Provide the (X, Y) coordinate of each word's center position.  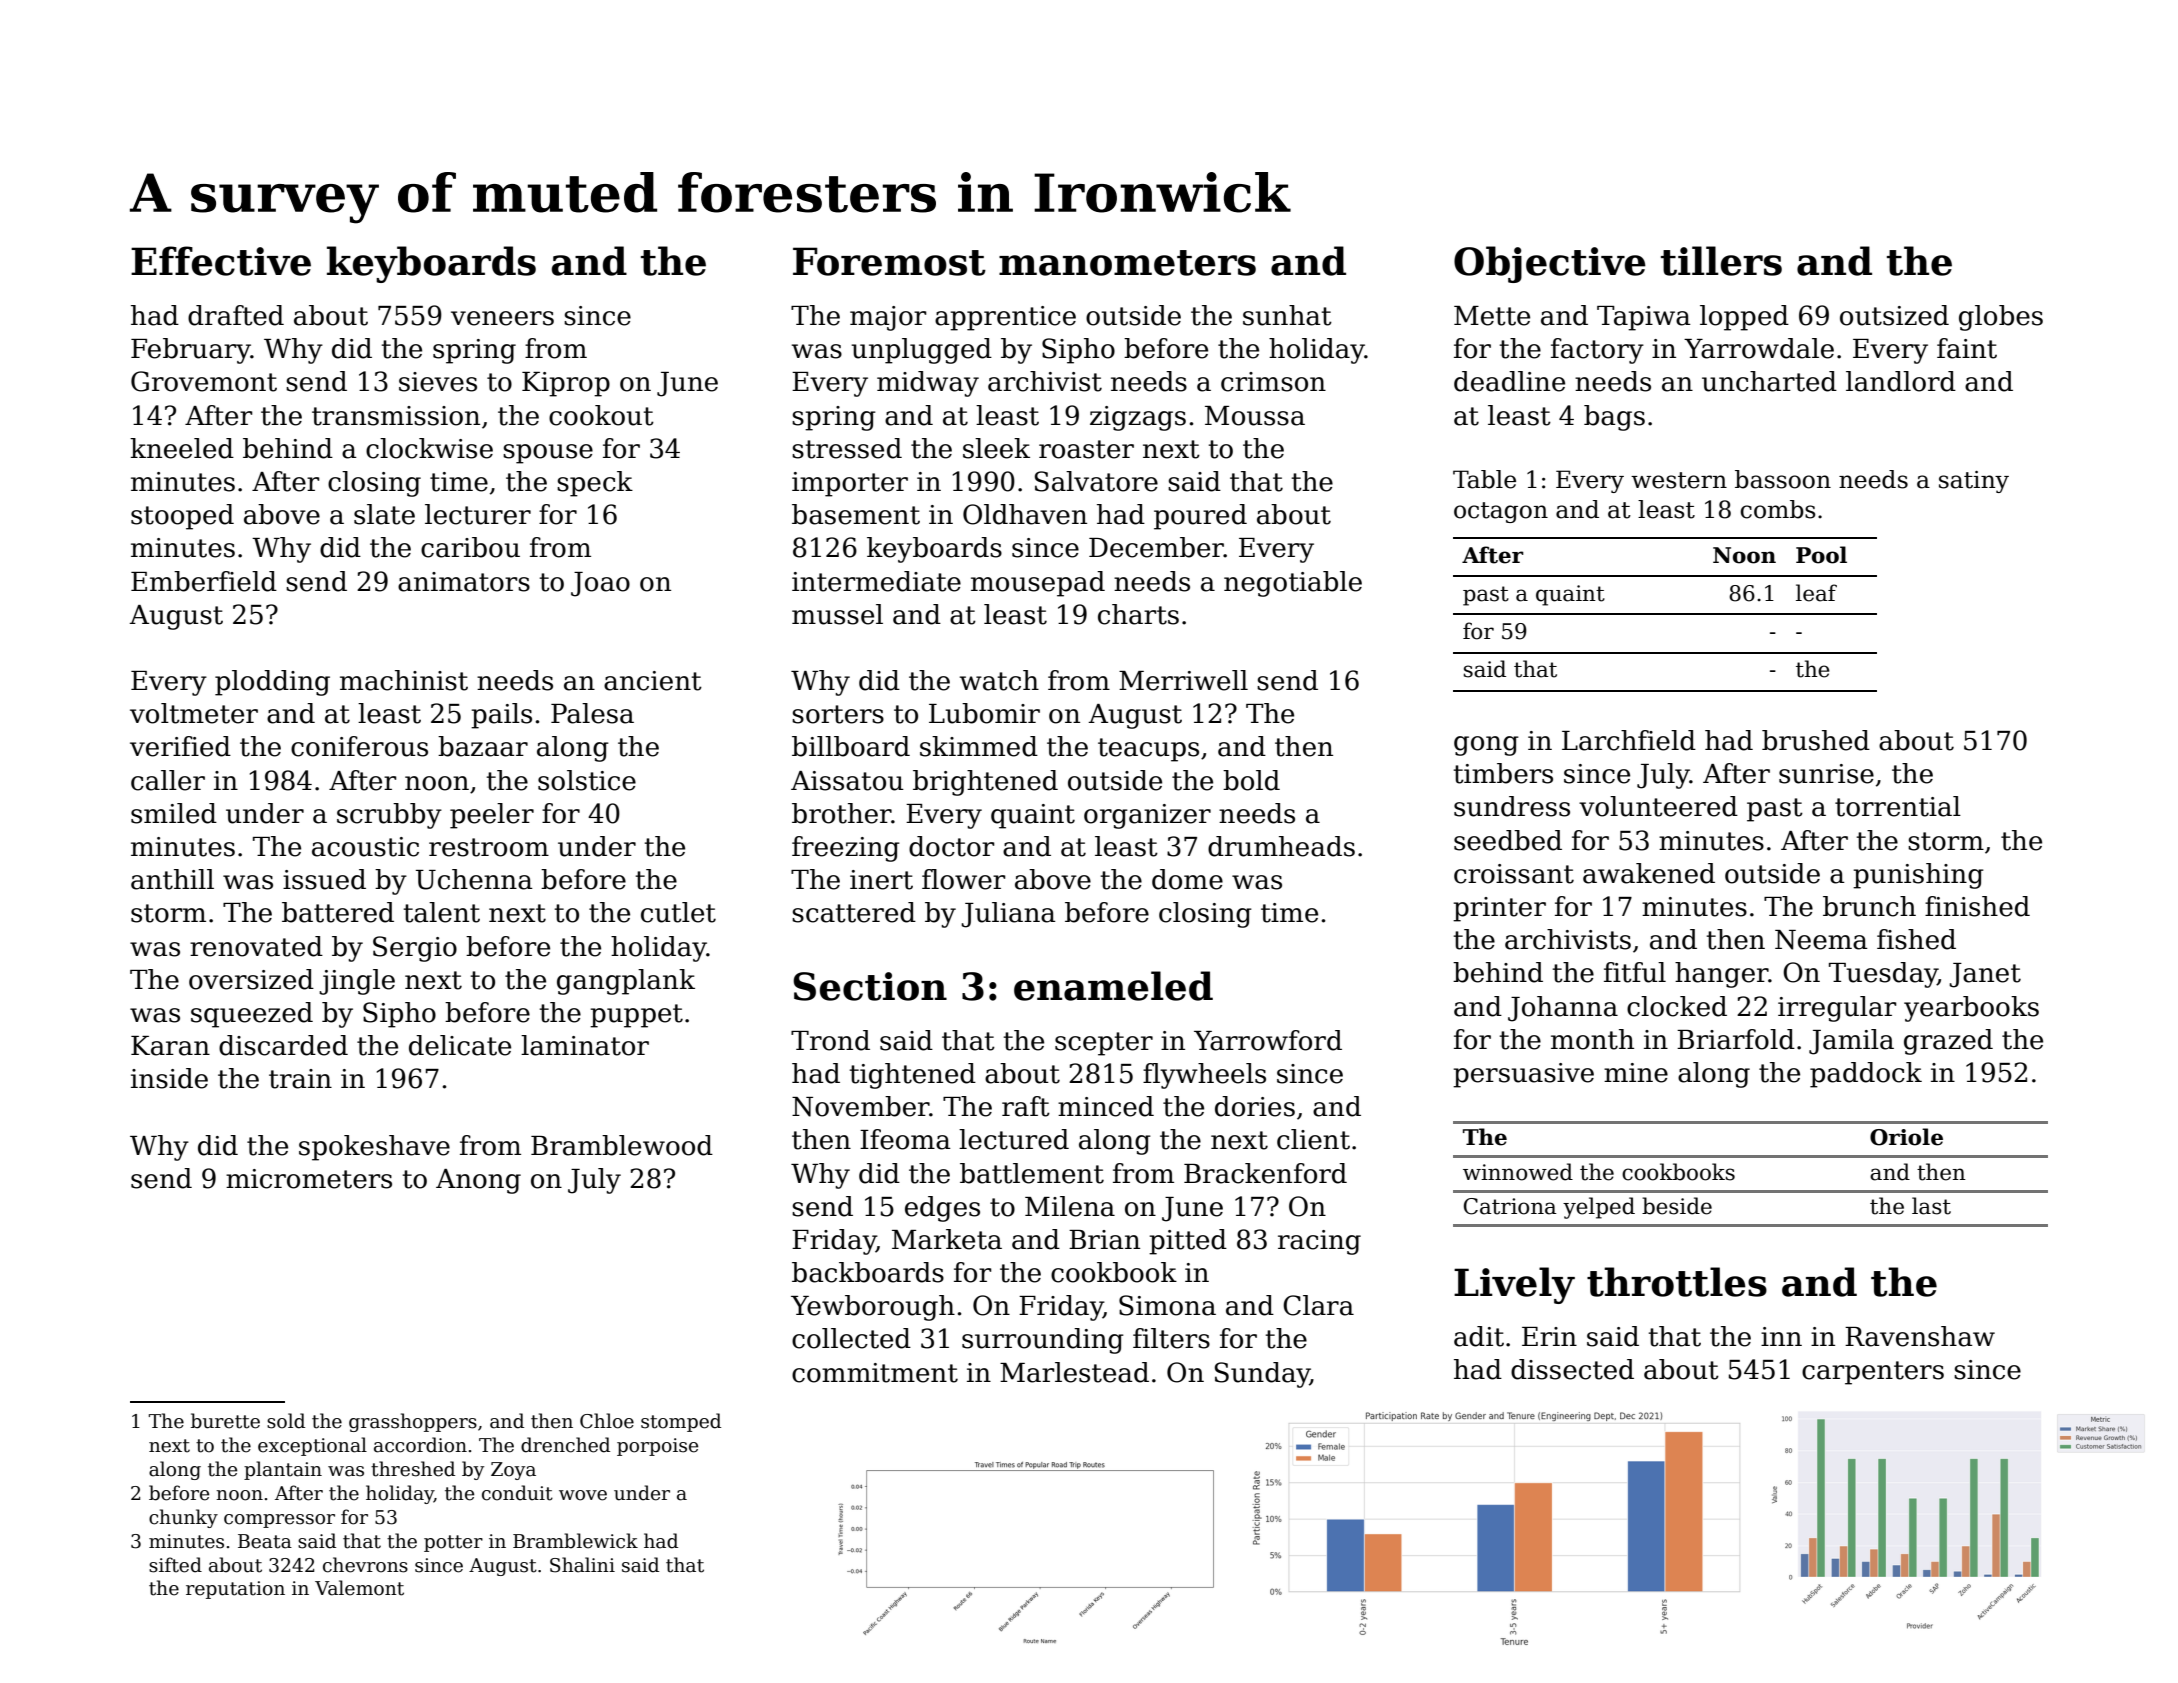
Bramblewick (575, 1541)
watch (999, 680)
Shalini (582, 1565)
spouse (548, 454)
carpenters (1873, 1373)
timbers (1503, 773)
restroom (489, 847)
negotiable (1293, 584)
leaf (1816, 593)
